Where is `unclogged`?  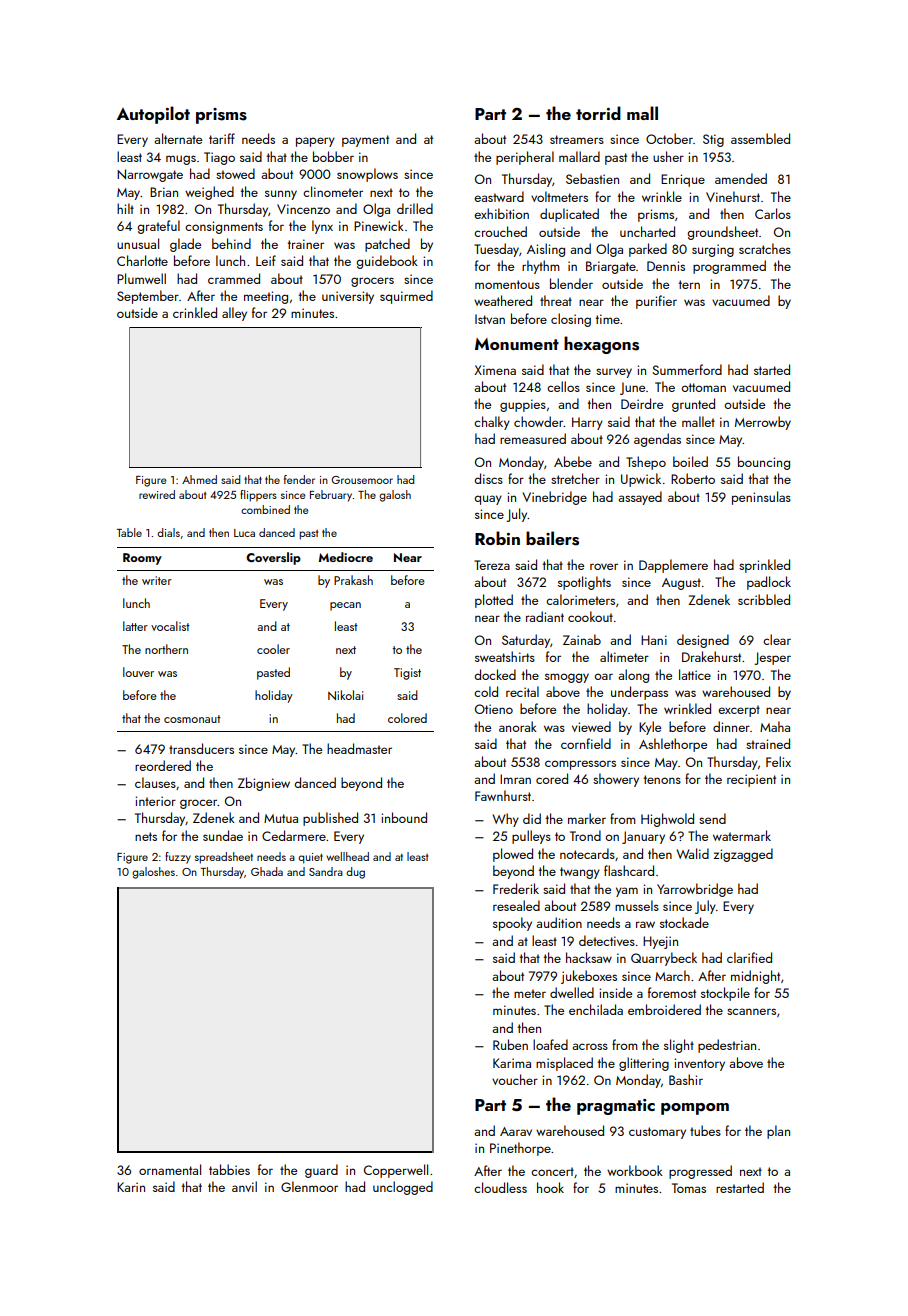 unclogged is located at coordinates (403, 1188).
